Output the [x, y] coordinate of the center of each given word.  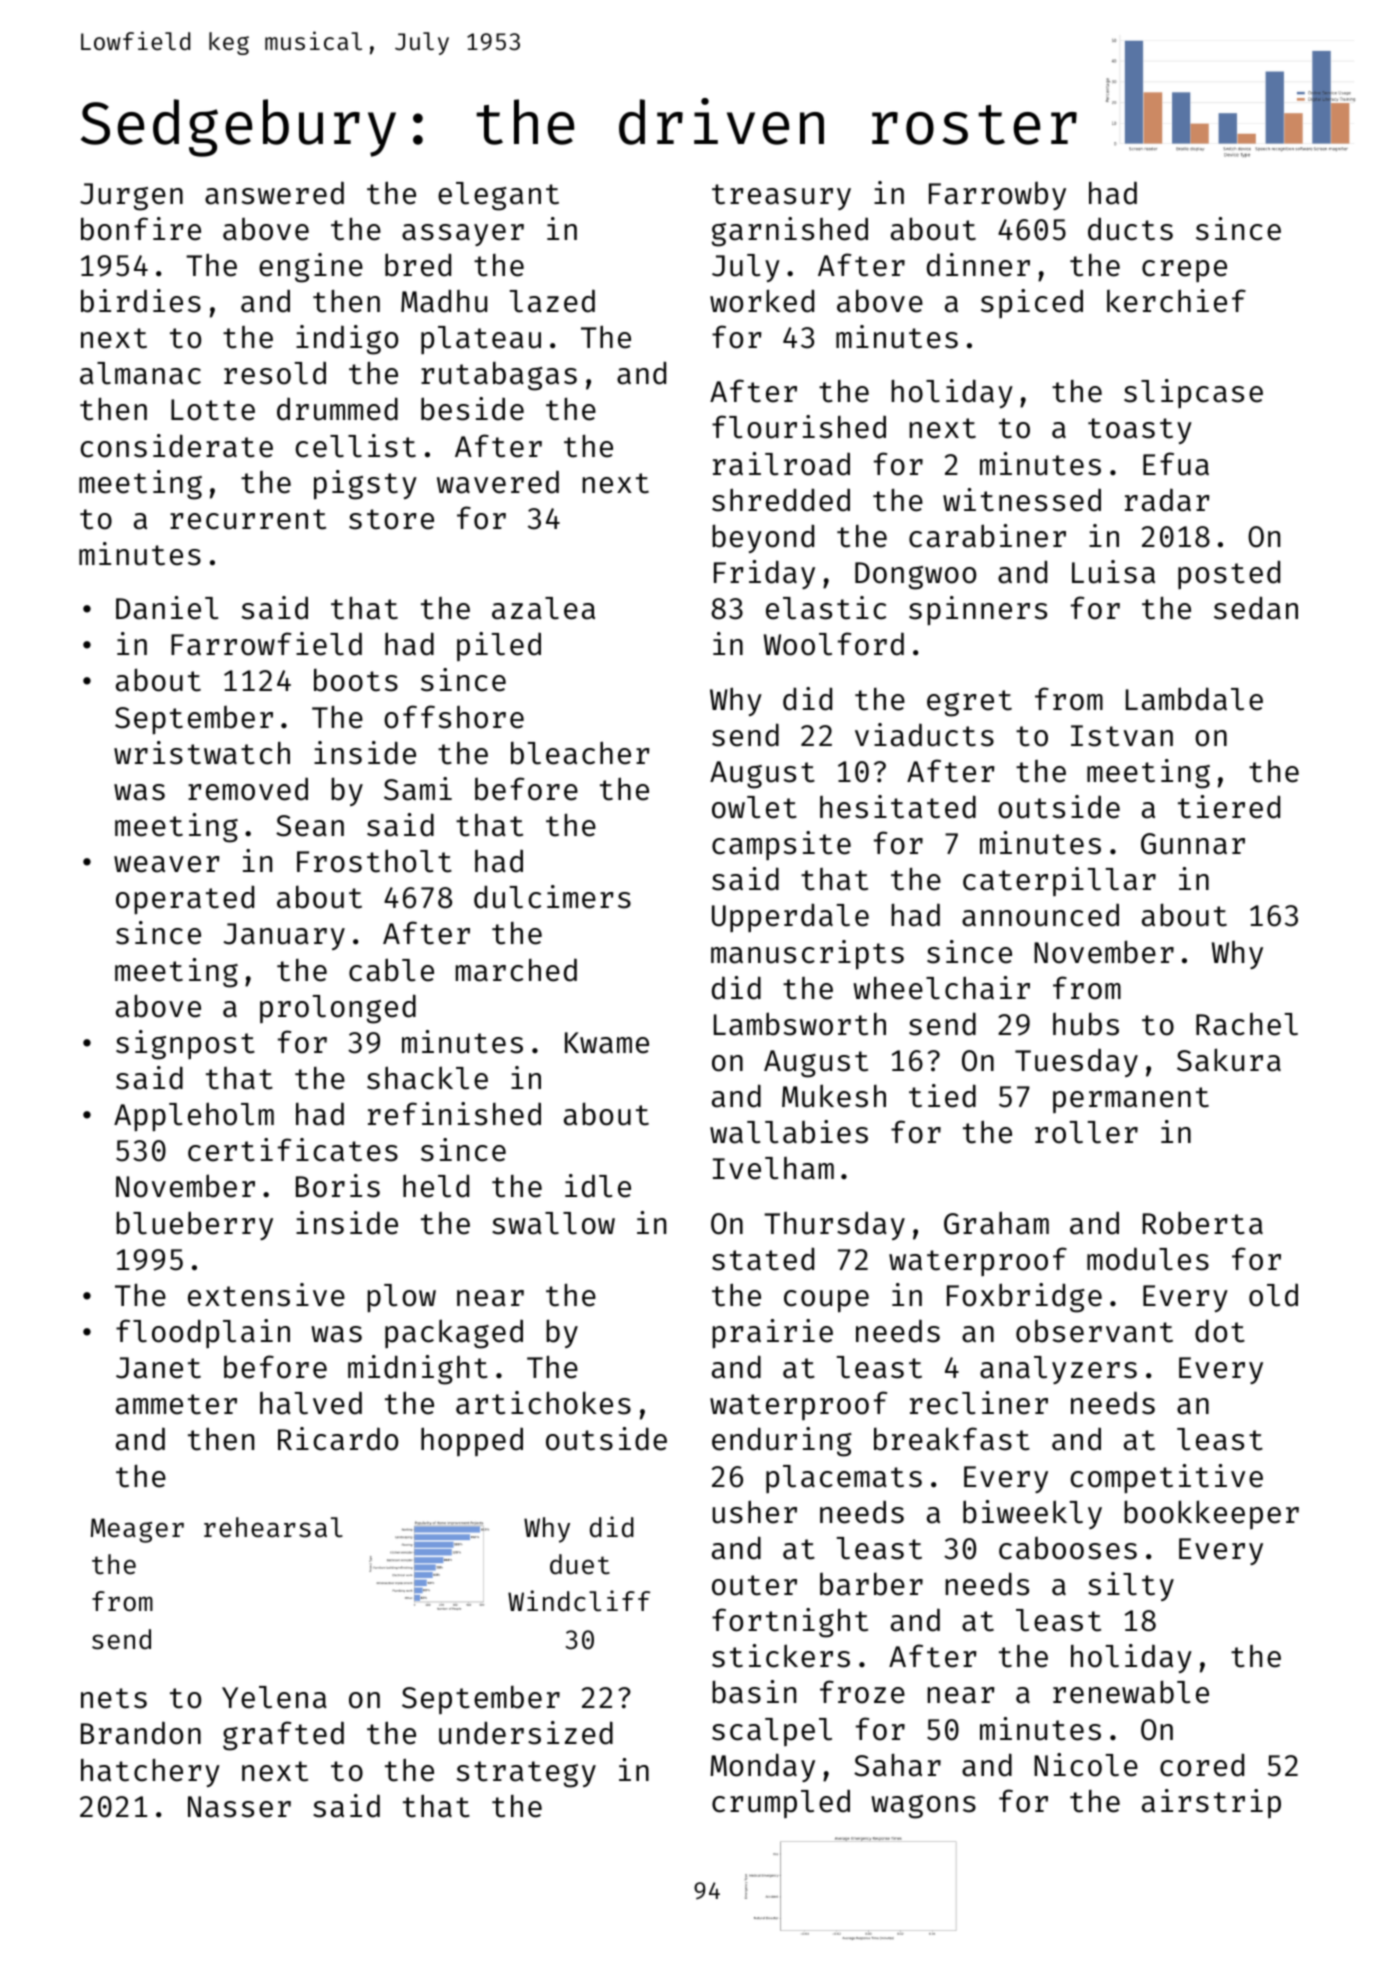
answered [274, 193]
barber [871, 1584]
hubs [1086, 1024]
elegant [498, 196]
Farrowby [997, 196]
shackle [427, 1078]
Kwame [607, 1043]
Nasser [239, 1807]
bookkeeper [1211, 1514]
